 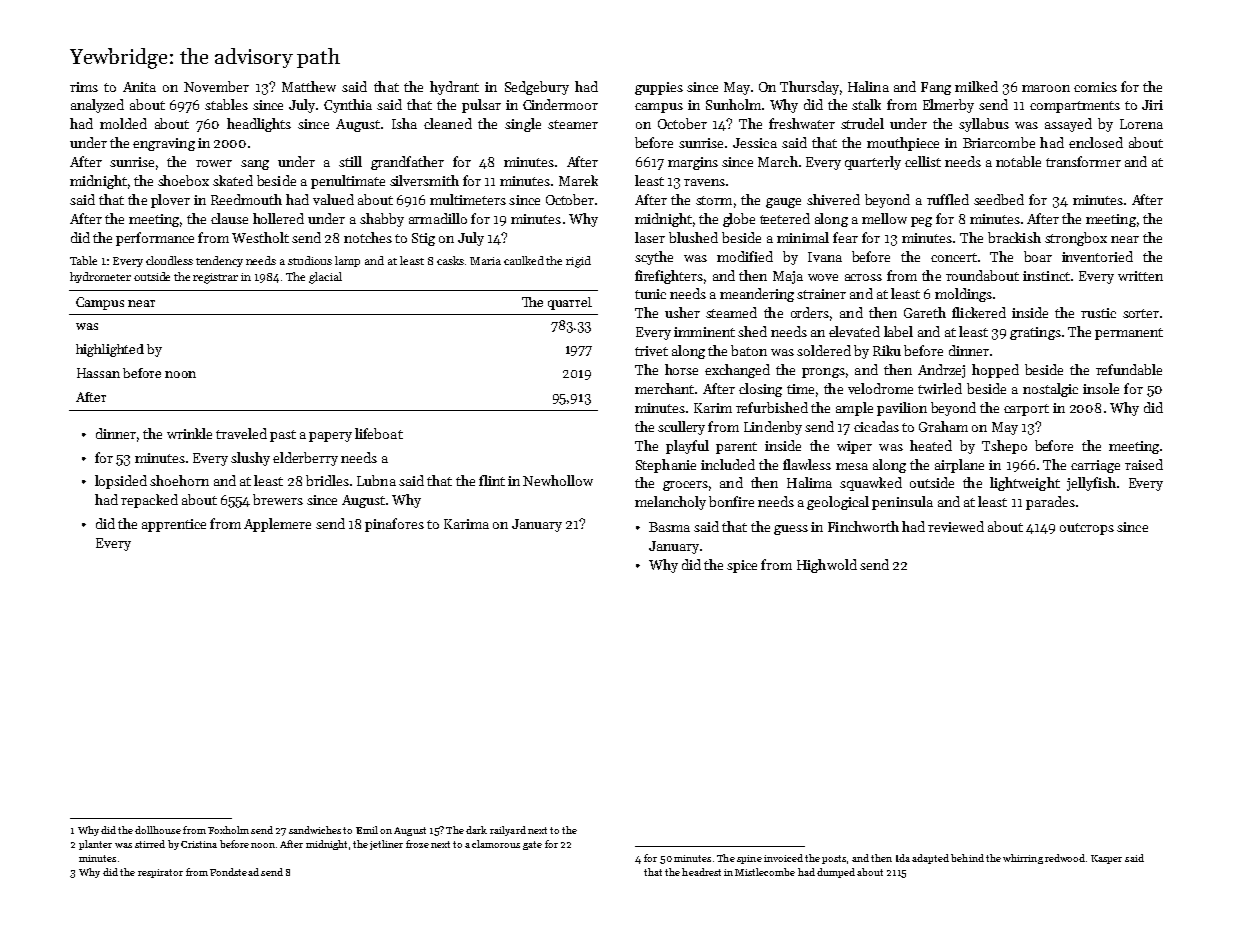 What do you see at coordinates (809, 88) in the screenshot?
I see `Thursday` at bounding box center [809, 88].
